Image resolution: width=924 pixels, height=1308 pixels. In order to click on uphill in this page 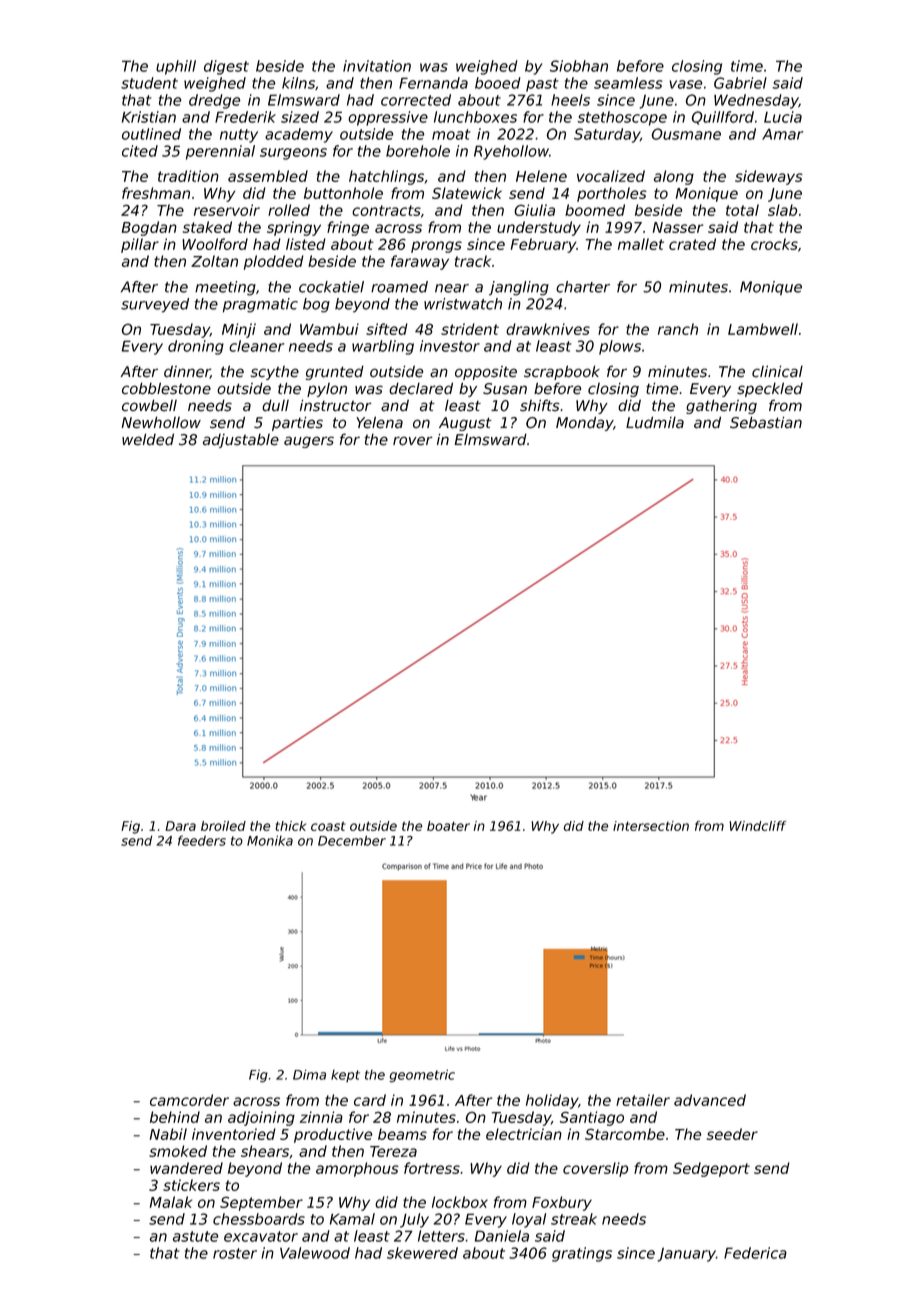, I will do `click(176, 67)`.
